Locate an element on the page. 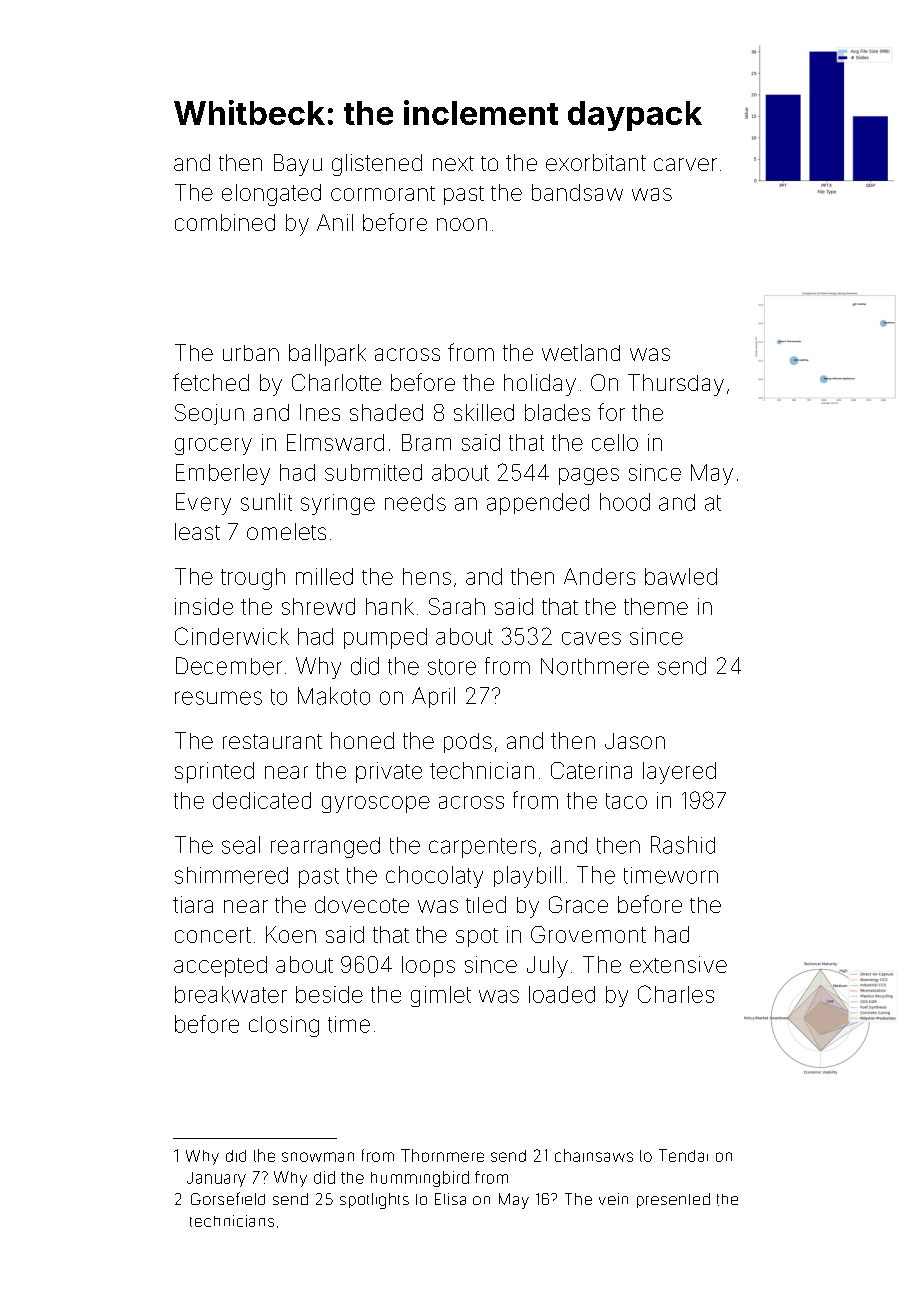 The height and width of the image is (1311, 924). wetland is located at coordinates (581, 352).
